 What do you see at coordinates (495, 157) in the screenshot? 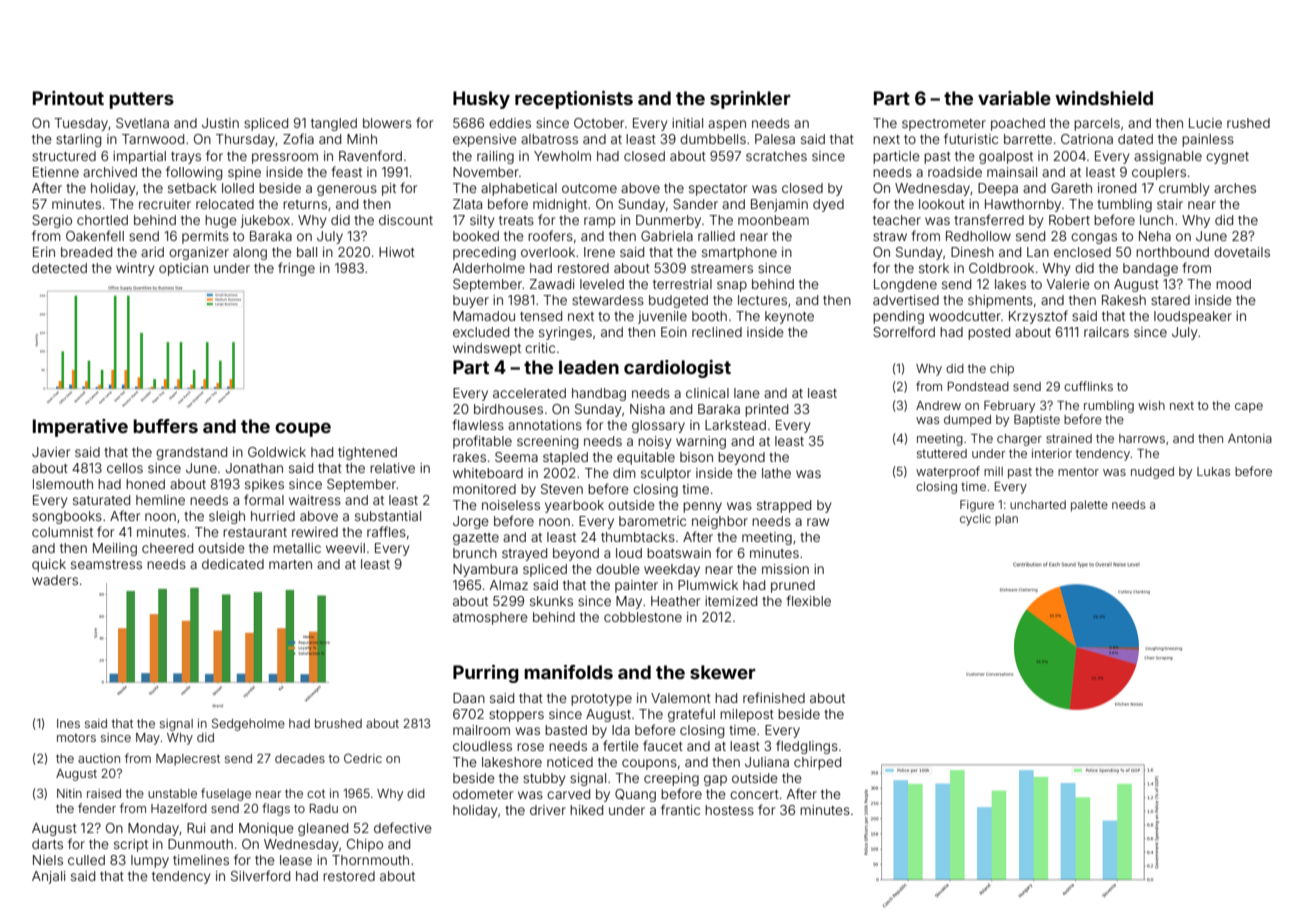
I see `railing` at bounding box center [495, 157].
